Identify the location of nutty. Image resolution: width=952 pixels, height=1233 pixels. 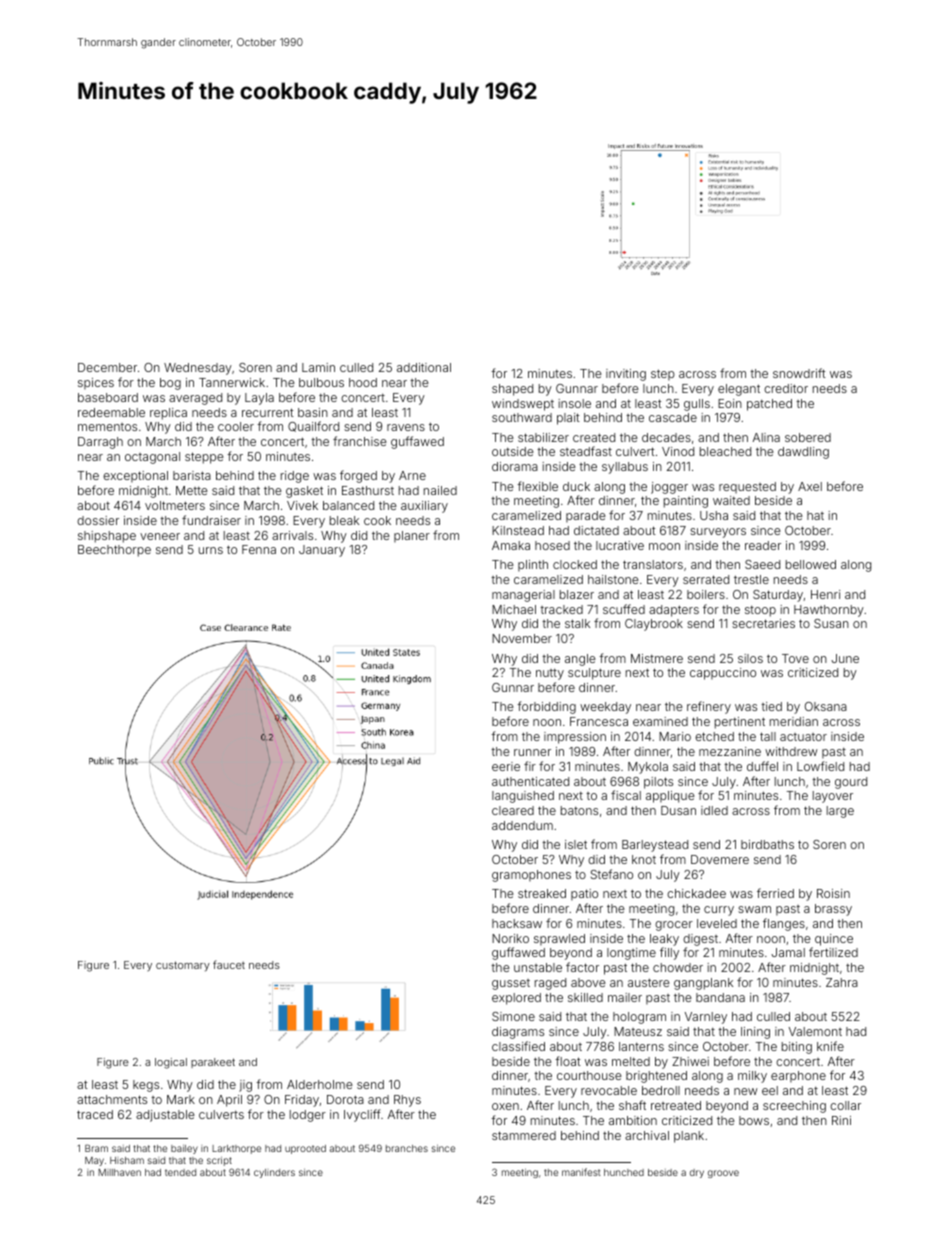
(550, 674).
